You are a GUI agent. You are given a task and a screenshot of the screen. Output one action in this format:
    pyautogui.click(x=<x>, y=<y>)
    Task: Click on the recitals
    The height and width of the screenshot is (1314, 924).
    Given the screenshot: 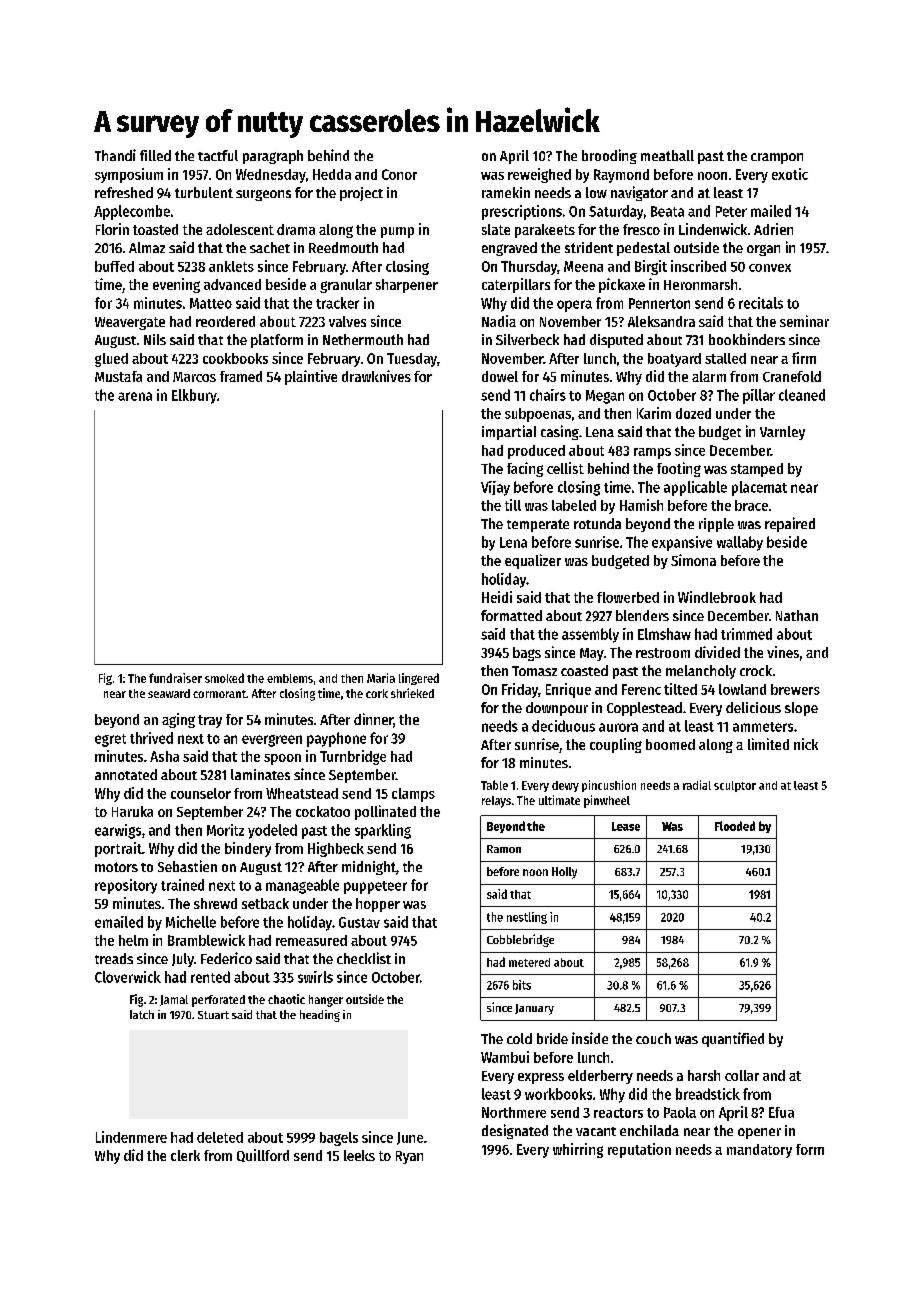 What is the action you would take?
    pyautogui.click(x=761, y=303)
